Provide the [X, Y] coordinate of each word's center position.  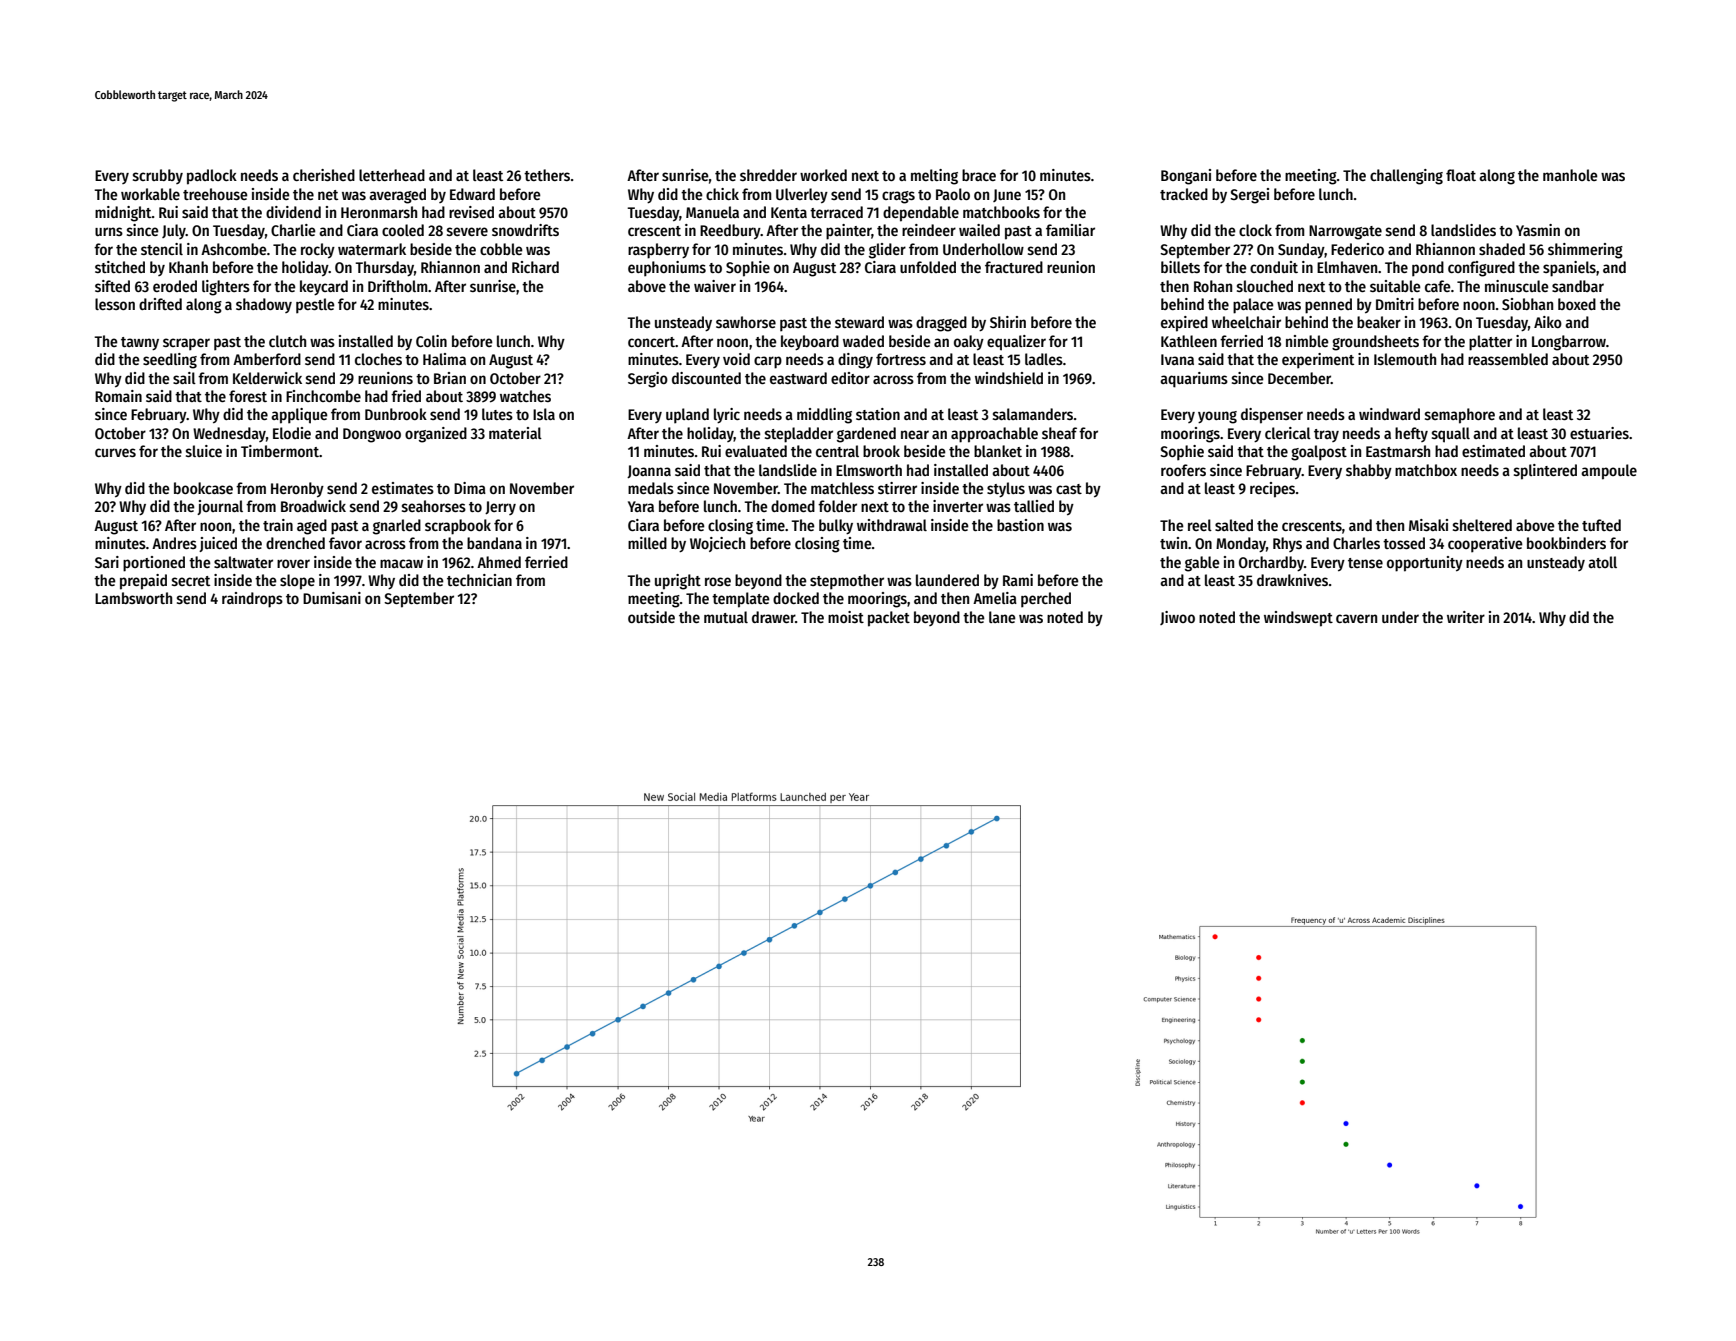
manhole [1570, 175]
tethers [547, 175]
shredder [768, 175]
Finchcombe [323, 396]
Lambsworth [133, 598]
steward [859, 322]
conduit [1274, 267]
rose [718, 581]
